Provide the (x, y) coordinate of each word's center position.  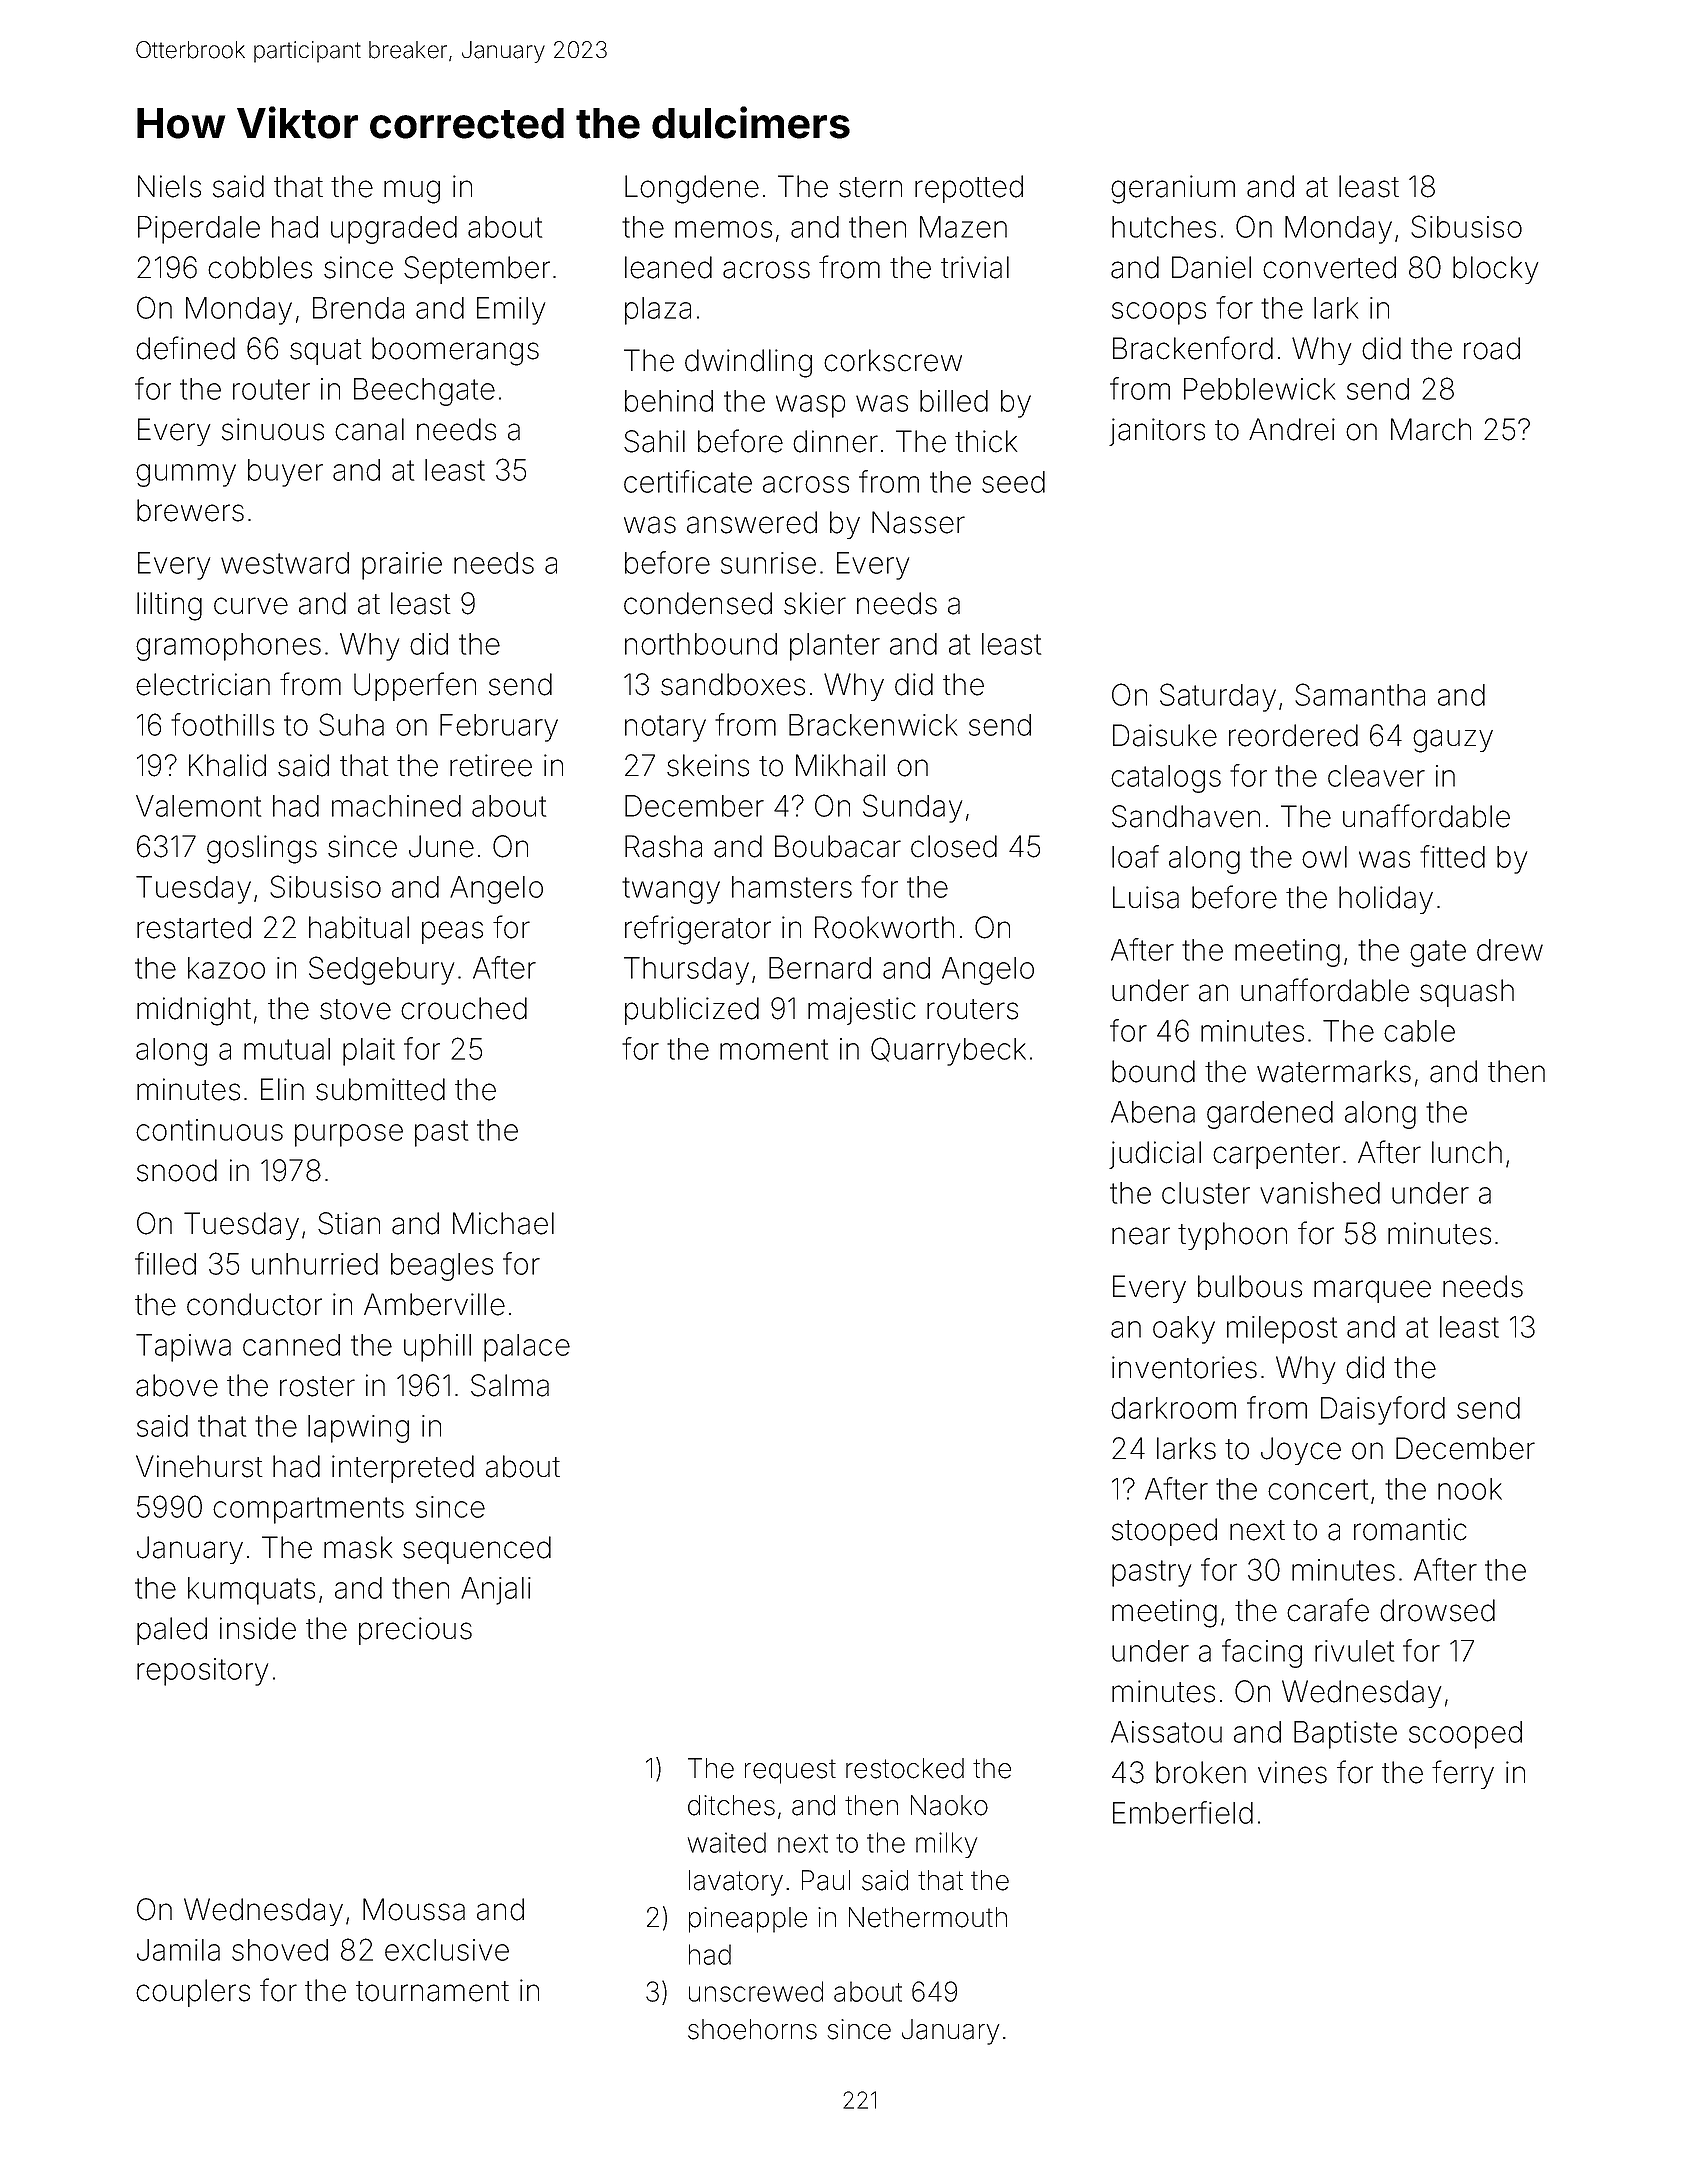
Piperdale (199, 230)
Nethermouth (928, 1917)
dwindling (748, 363)
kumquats (251, 1591)
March (1431, 429)
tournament (432, 1991)
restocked (905, 1768)
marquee (1372, 1291)
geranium (1173, 189)
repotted (969, 189)
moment (774, 1049)
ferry (1463, 1774)
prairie (402, 566)
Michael (503, 1223)
